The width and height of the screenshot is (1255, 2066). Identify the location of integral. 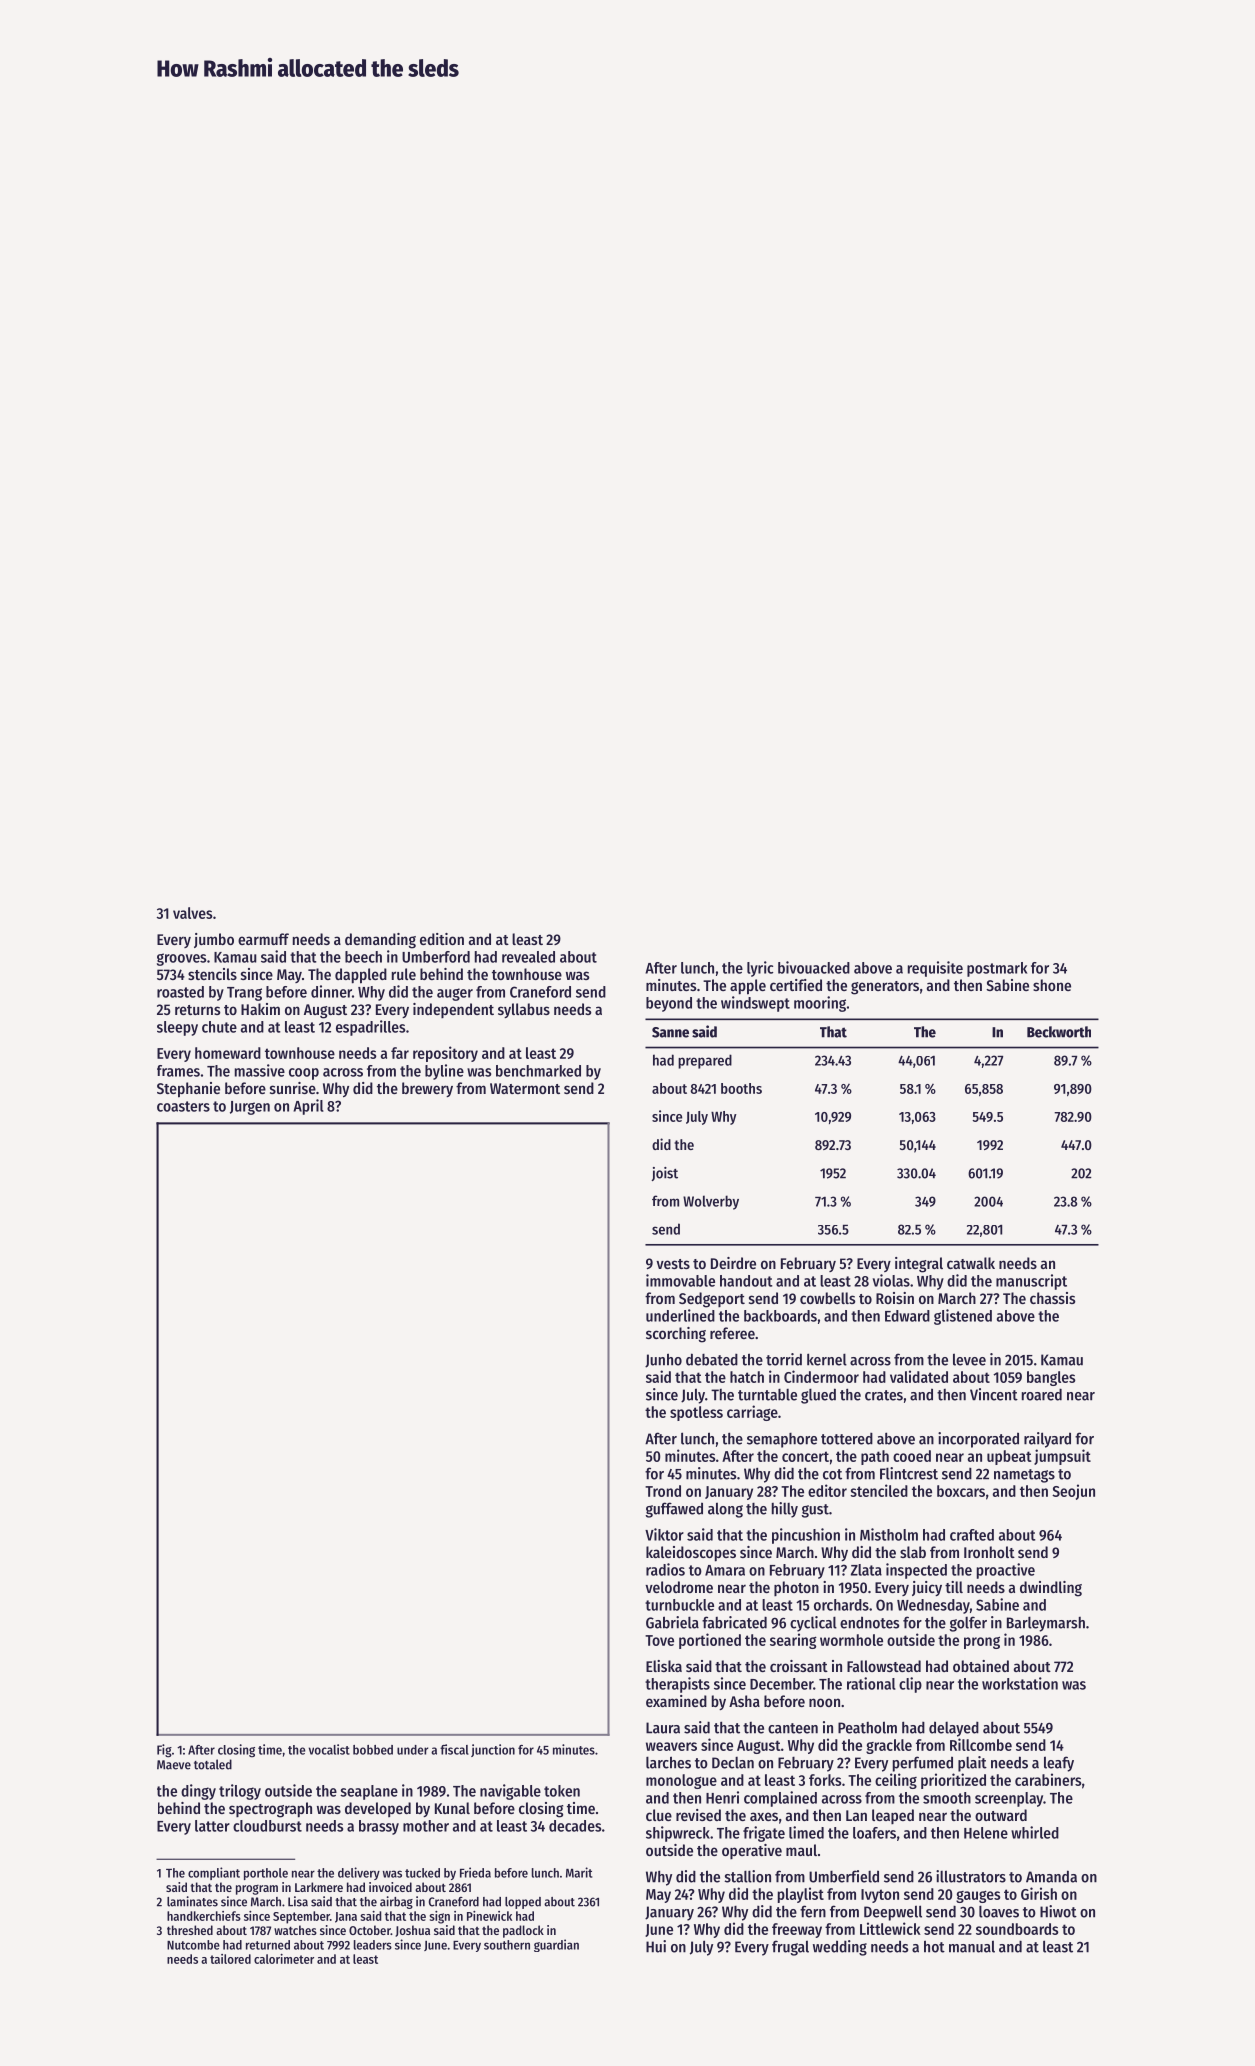
(919, 1265).
